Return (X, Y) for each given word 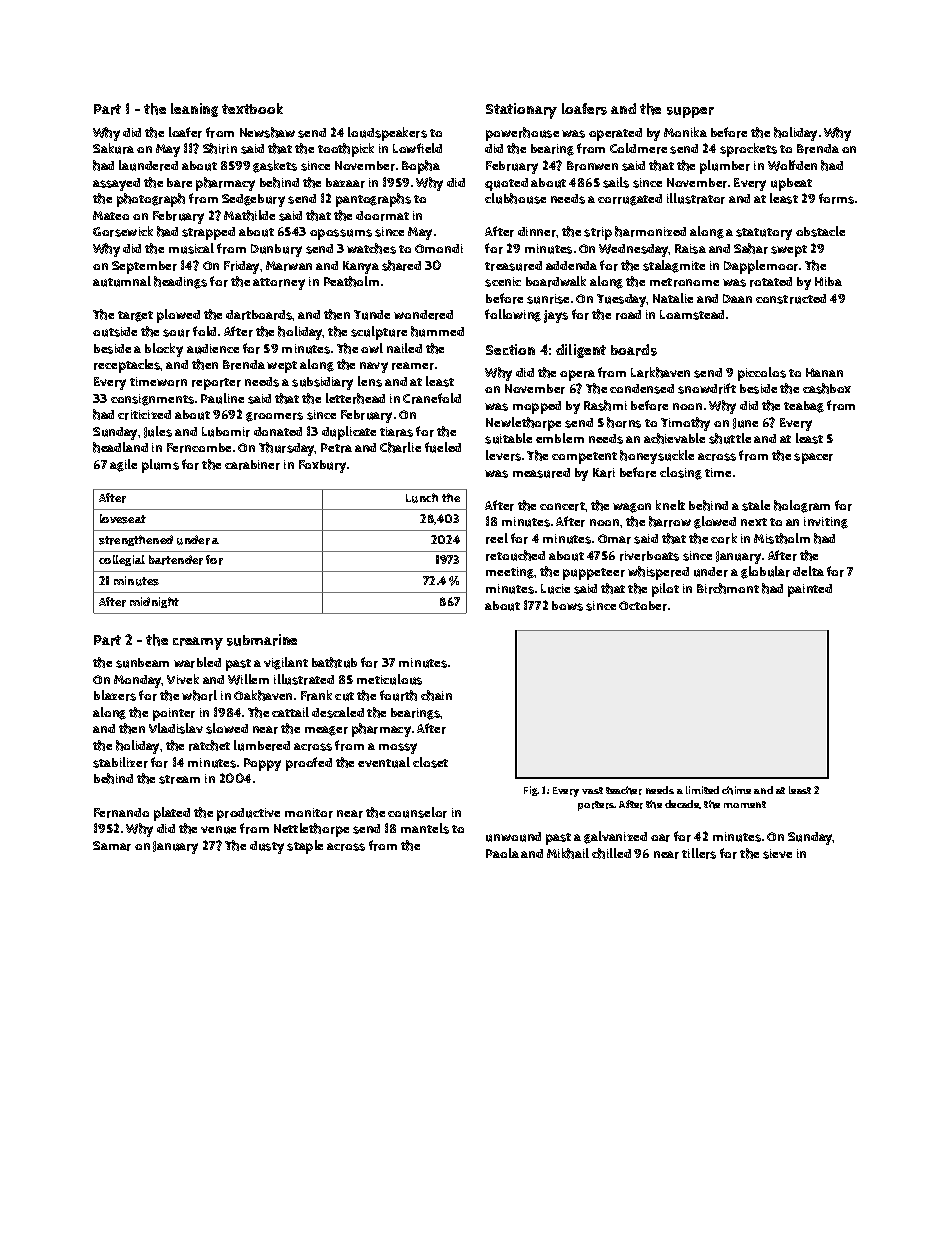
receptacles (127, 366)
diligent (581, 351)
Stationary (521, 111)
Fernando (121, 813)
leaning (194, 110)
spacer (813, 458)
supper (690, 112)
